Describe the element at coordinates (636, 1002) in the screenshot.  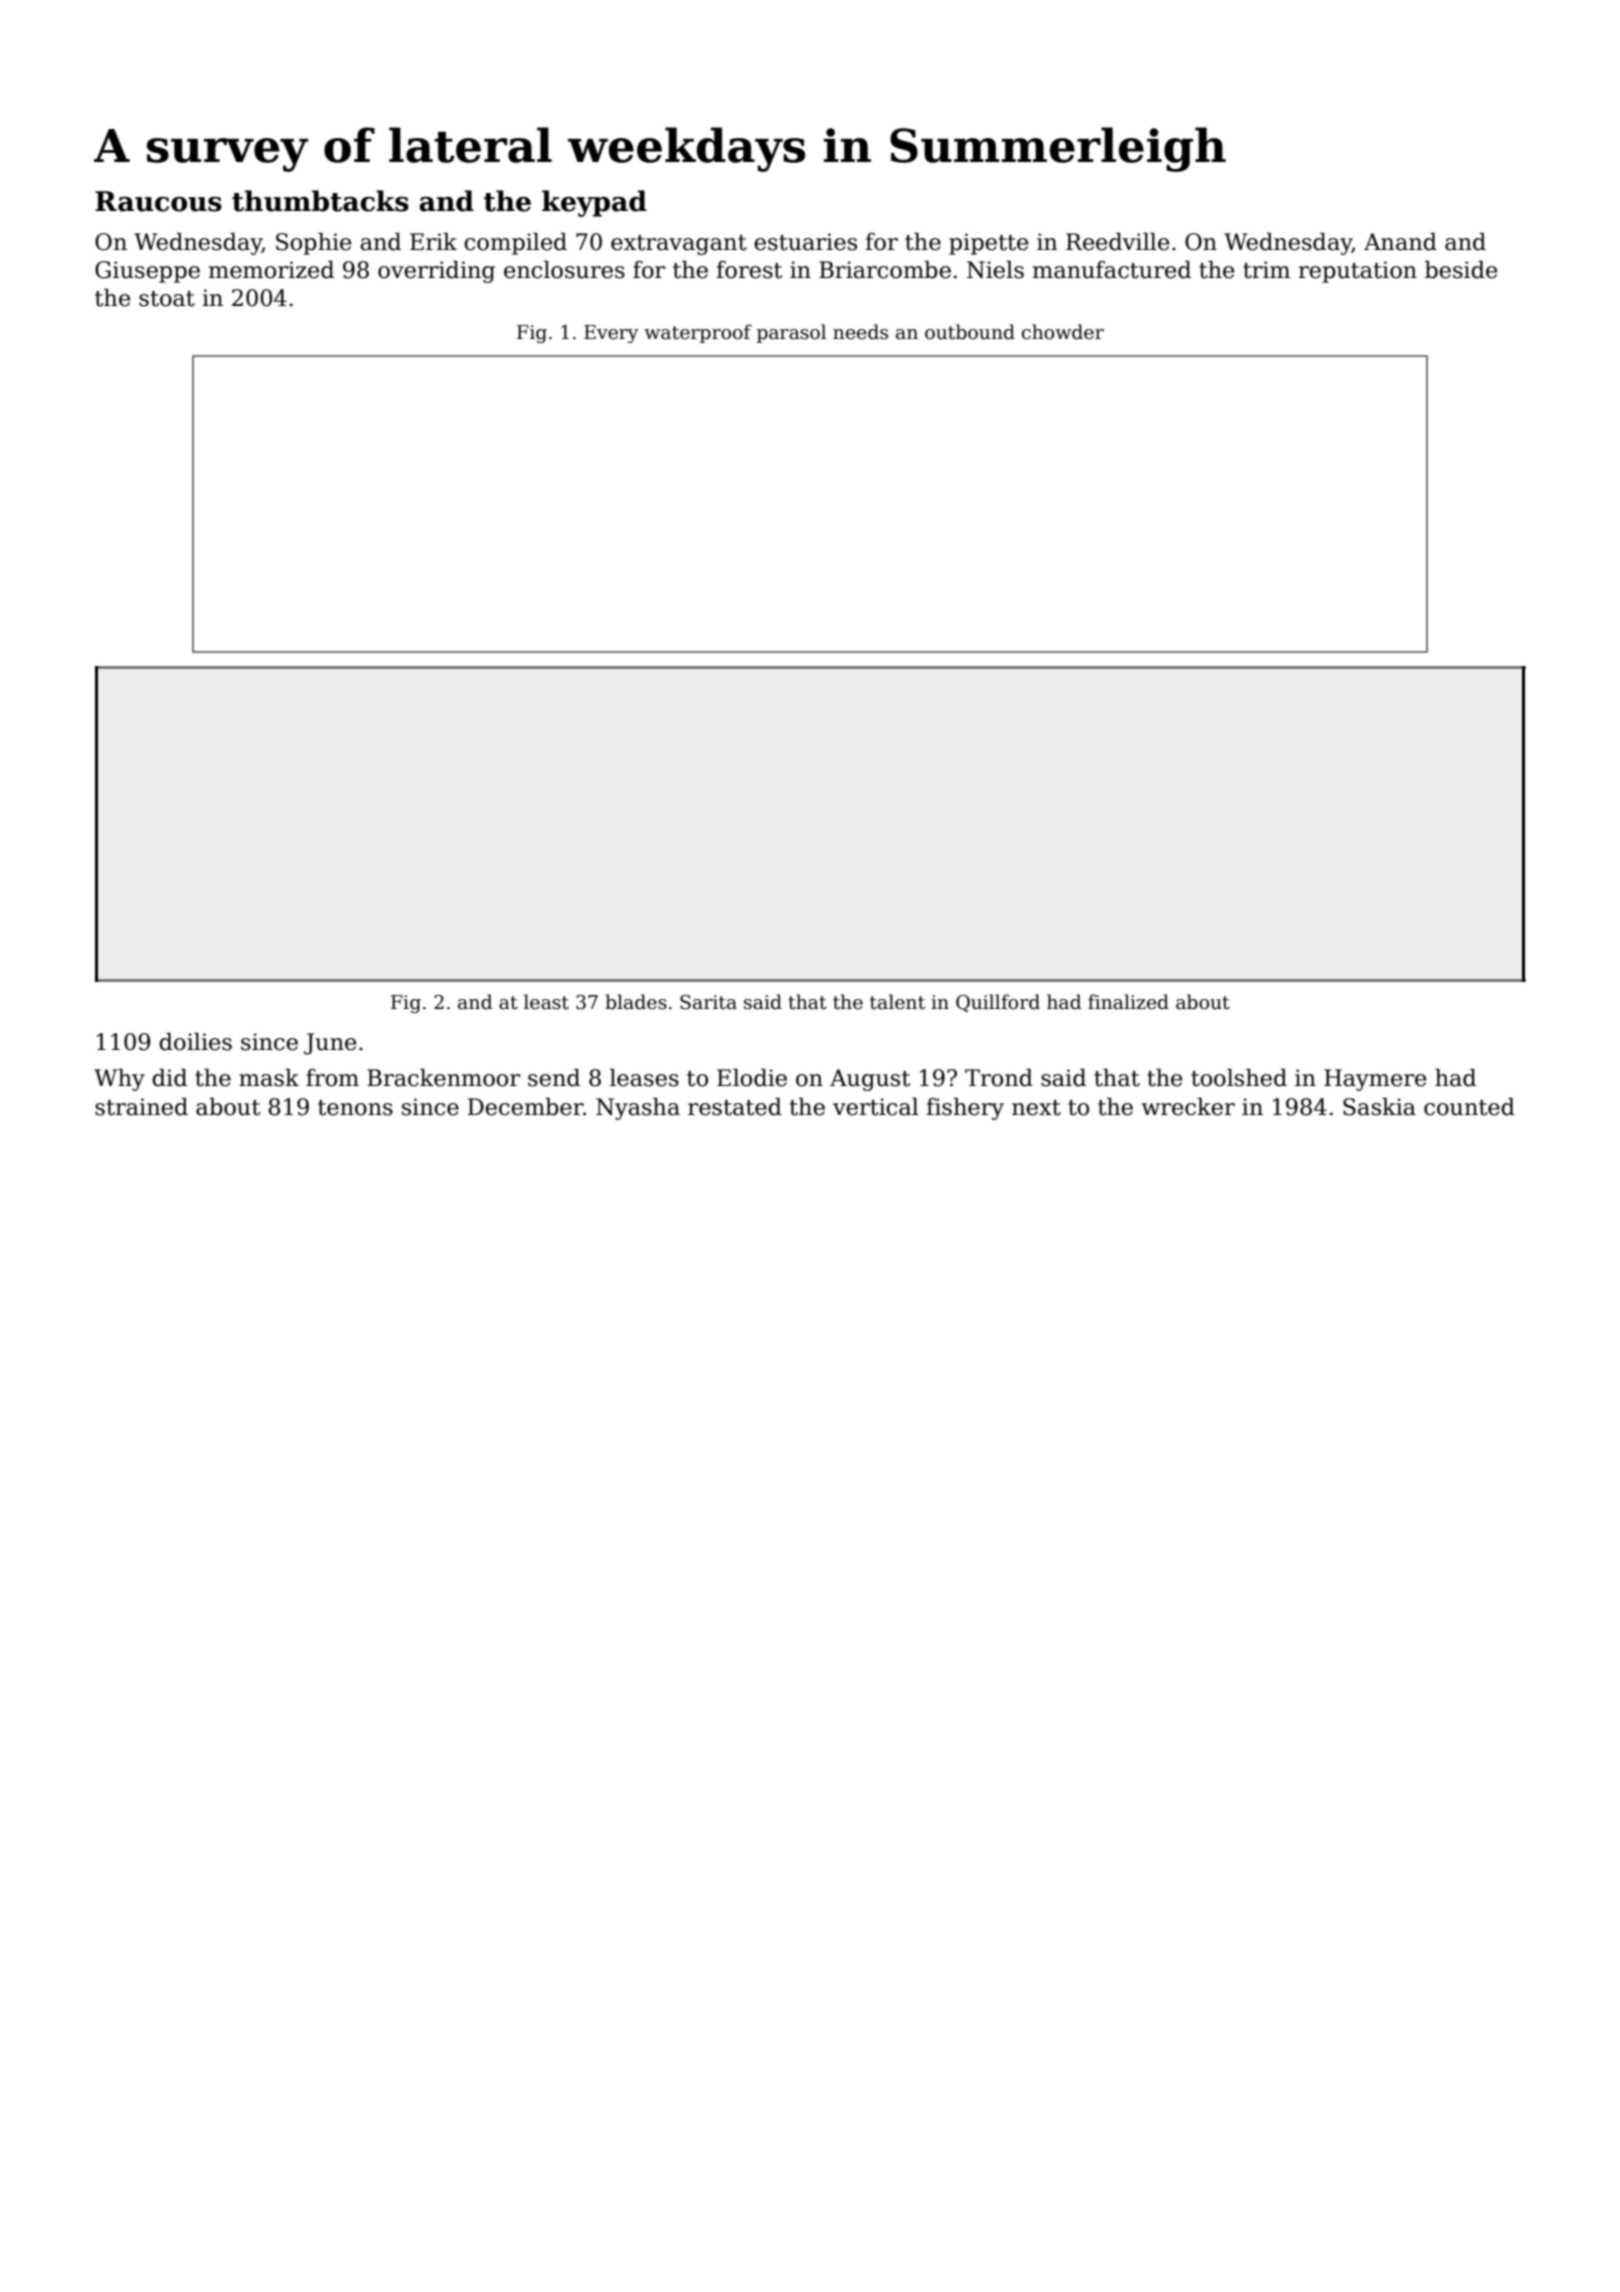
I see `blades` at that location.
